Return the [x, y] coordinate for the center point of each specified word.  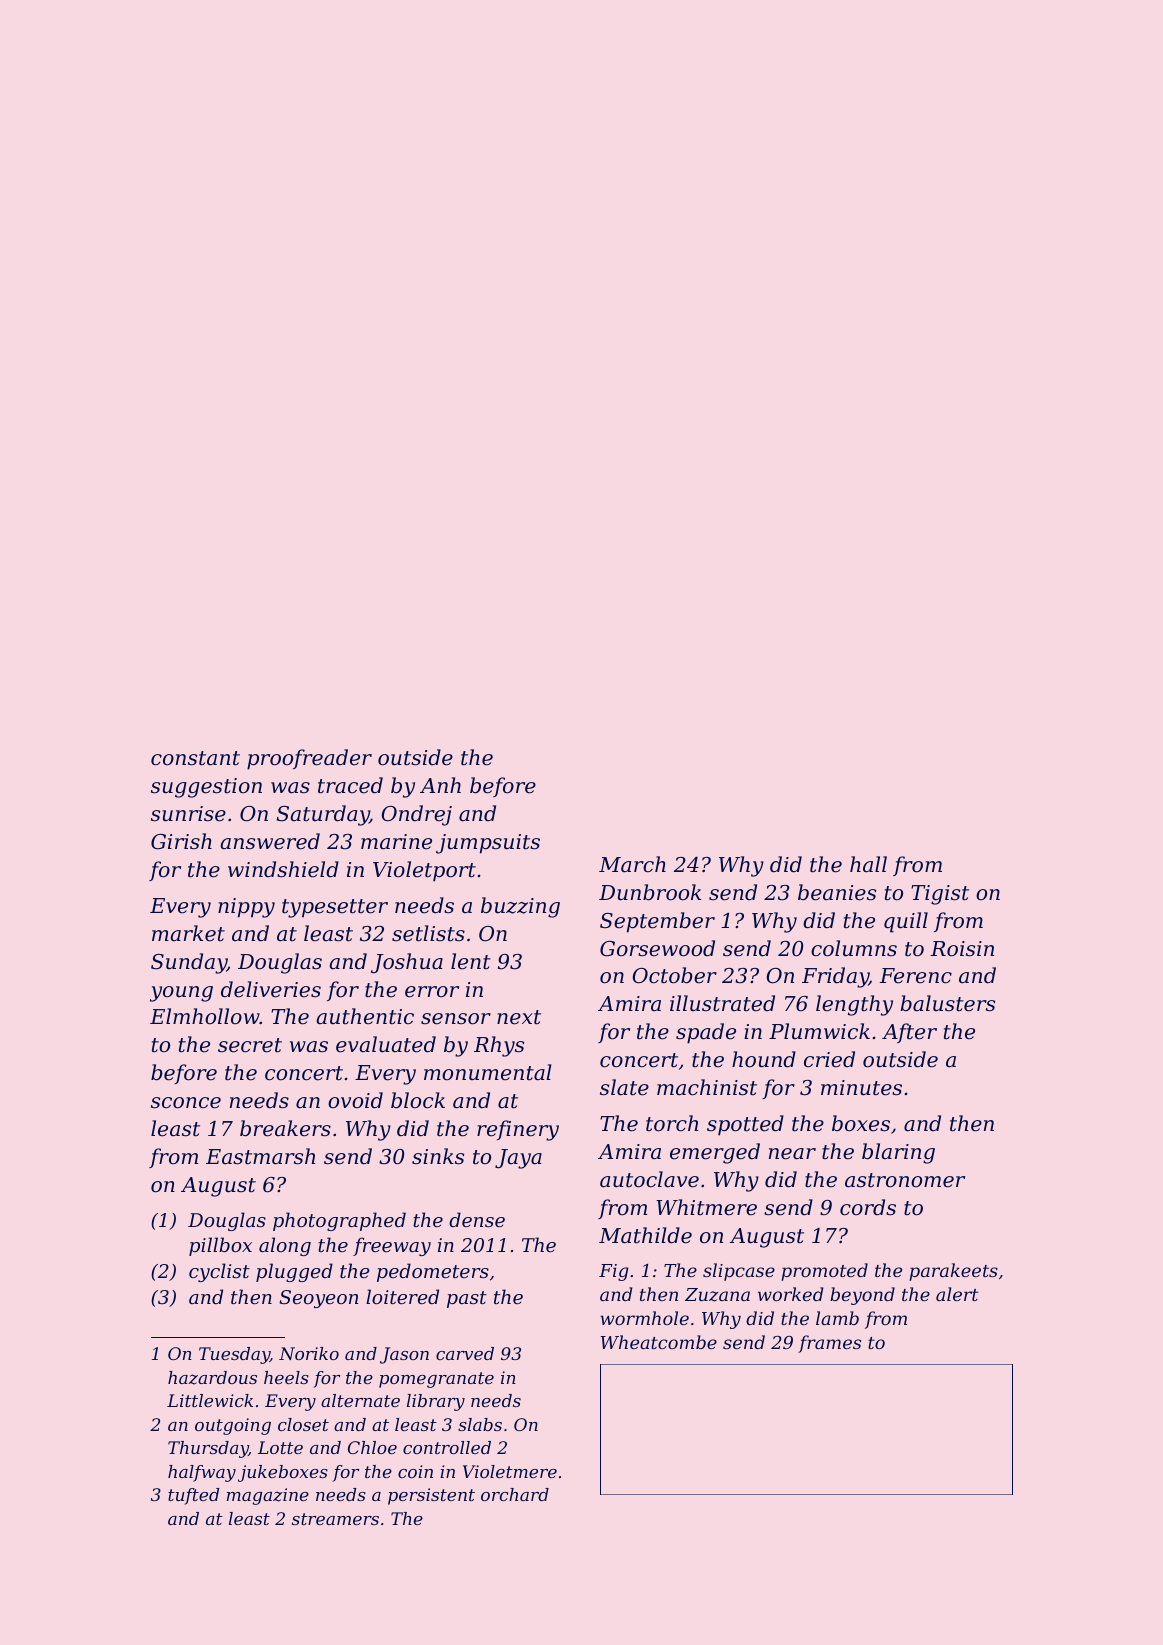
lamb [837, 1318]
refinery [518, 1130]
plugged [294, 1272]
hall [868, 864]
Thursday [208, 1449]
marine [396, 842]
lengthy [854, 1005]
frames [829, 1344]
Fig [614, 1272]
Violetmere [510, 1471]
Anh [440, 785]
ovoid [355, 1100]
